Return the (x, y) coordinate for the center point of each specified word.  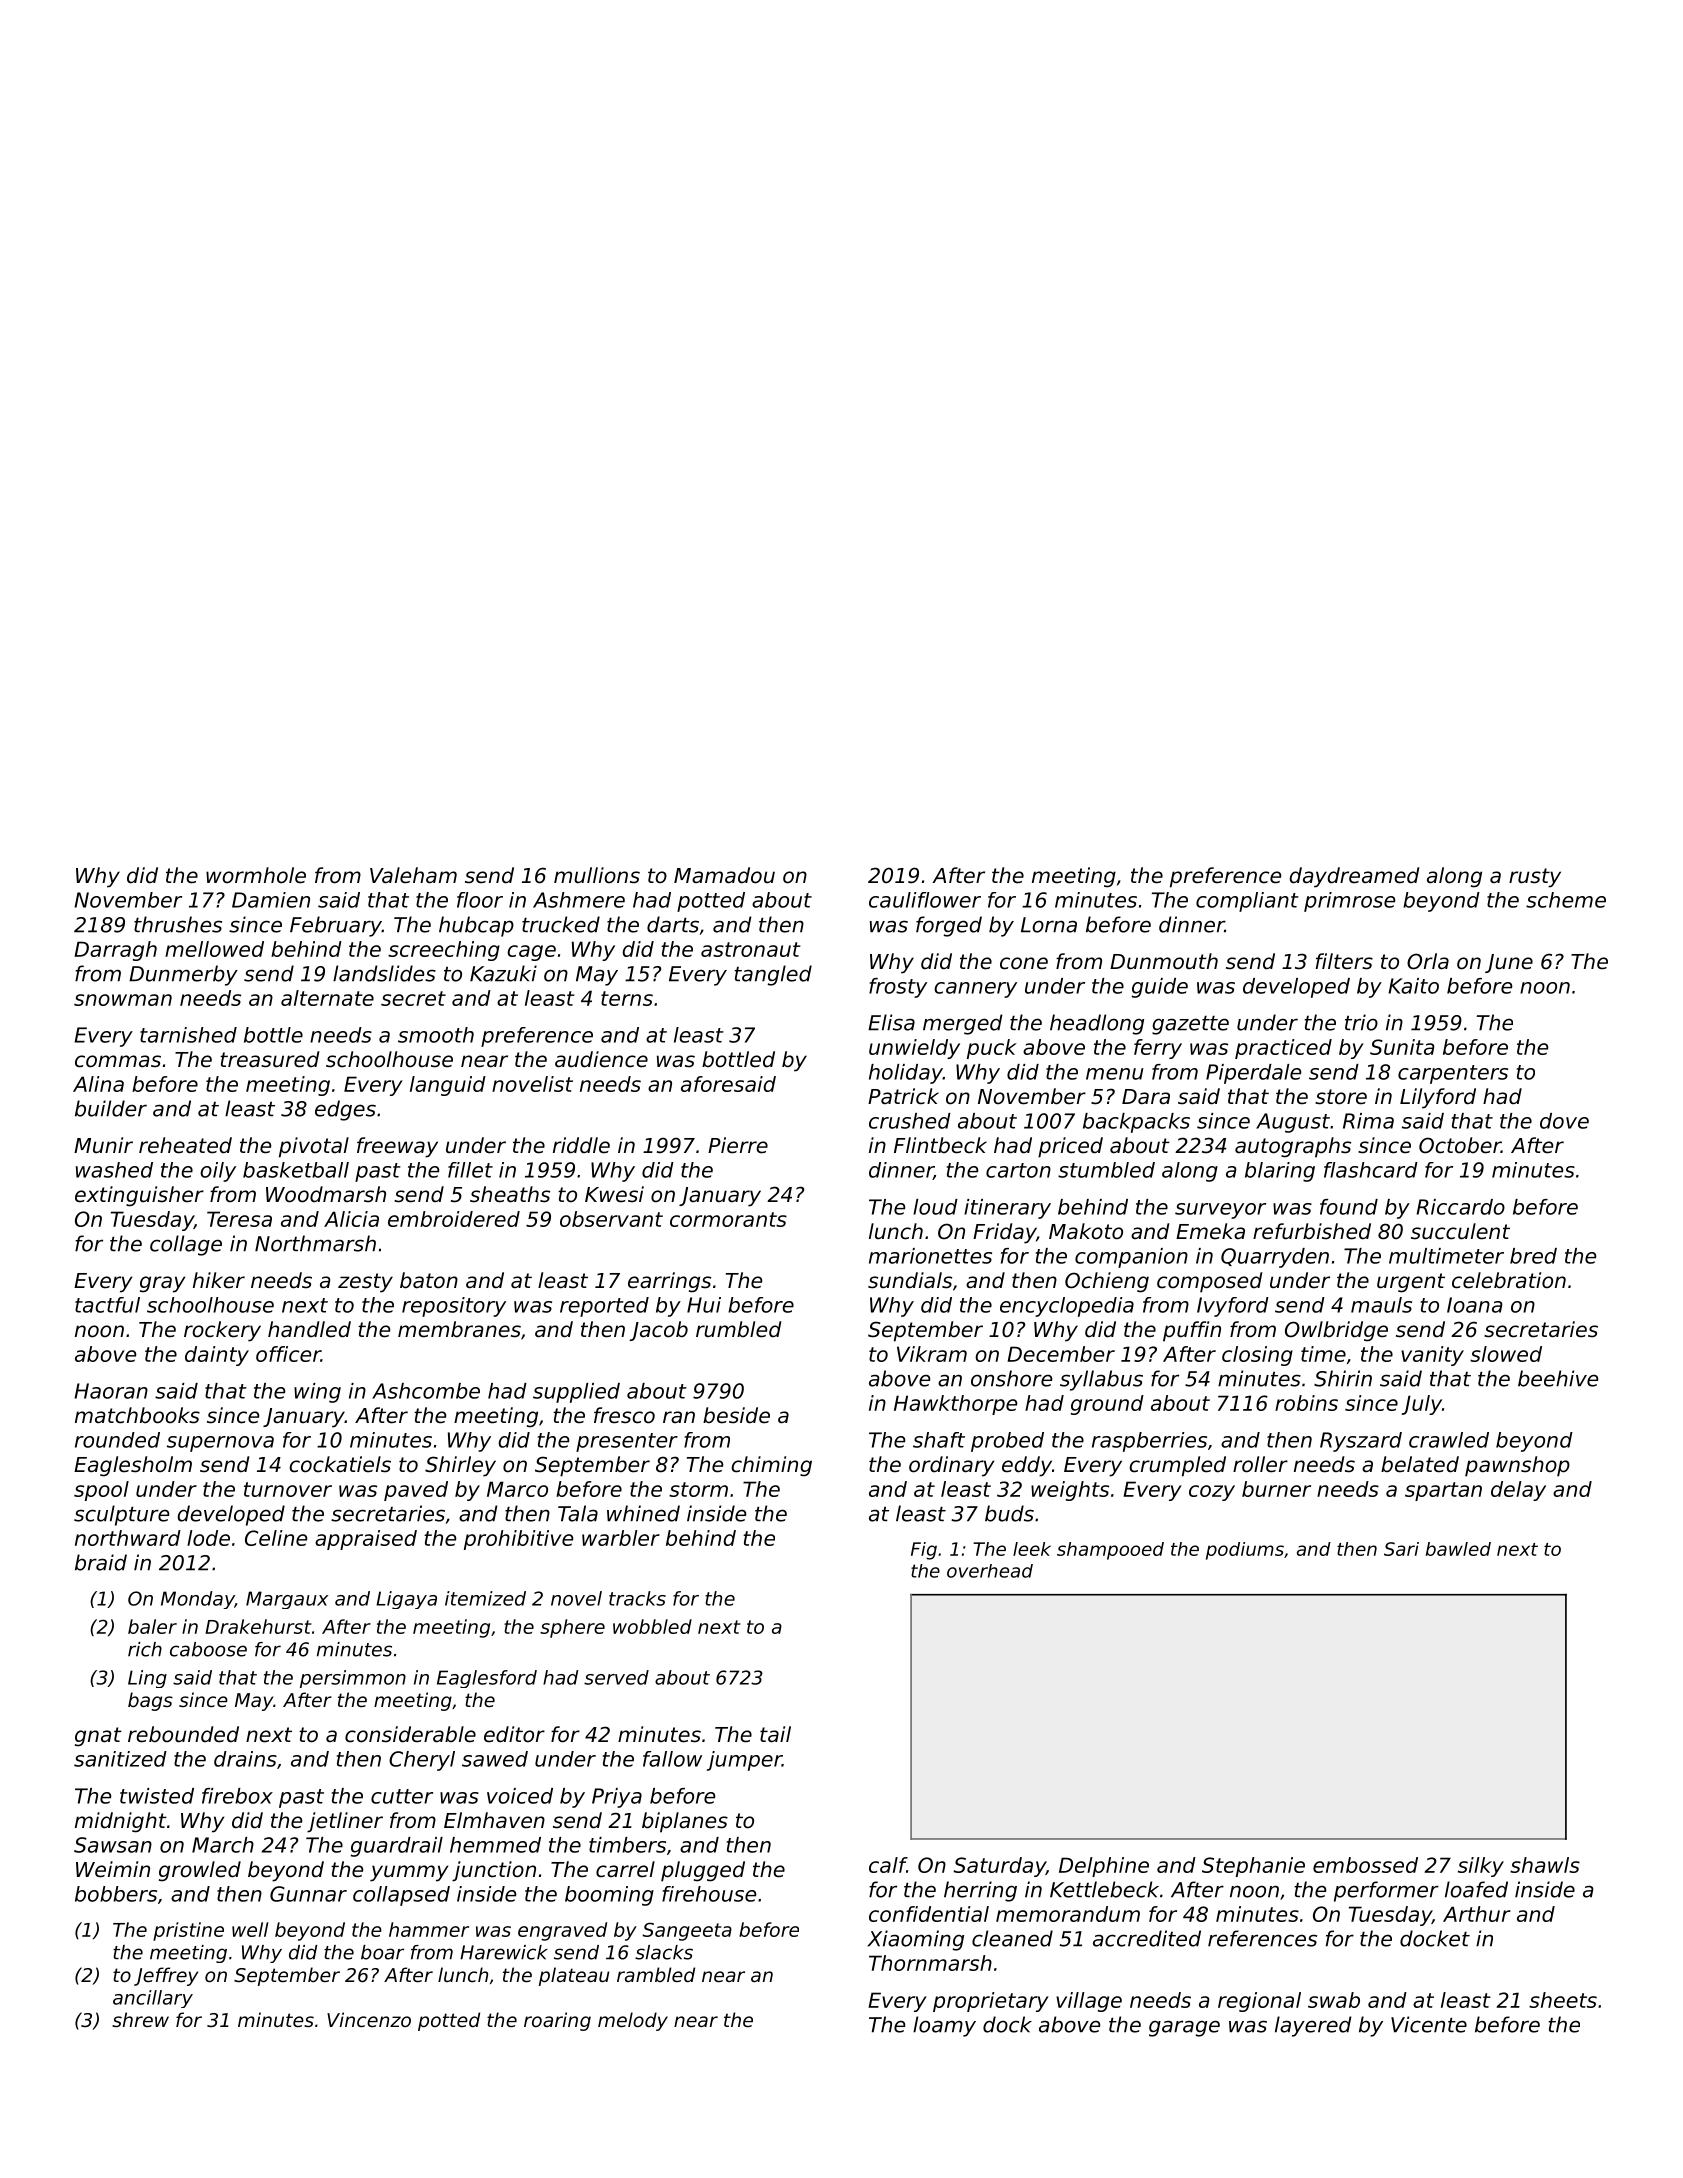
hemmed (495, 1845)
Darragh (115, 951)
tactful (107, 1305)
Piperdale (1253, 1074)
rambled (656, 1974)
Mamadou (724, 875)
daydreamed (1354, 877)
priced (1070, 1147)
